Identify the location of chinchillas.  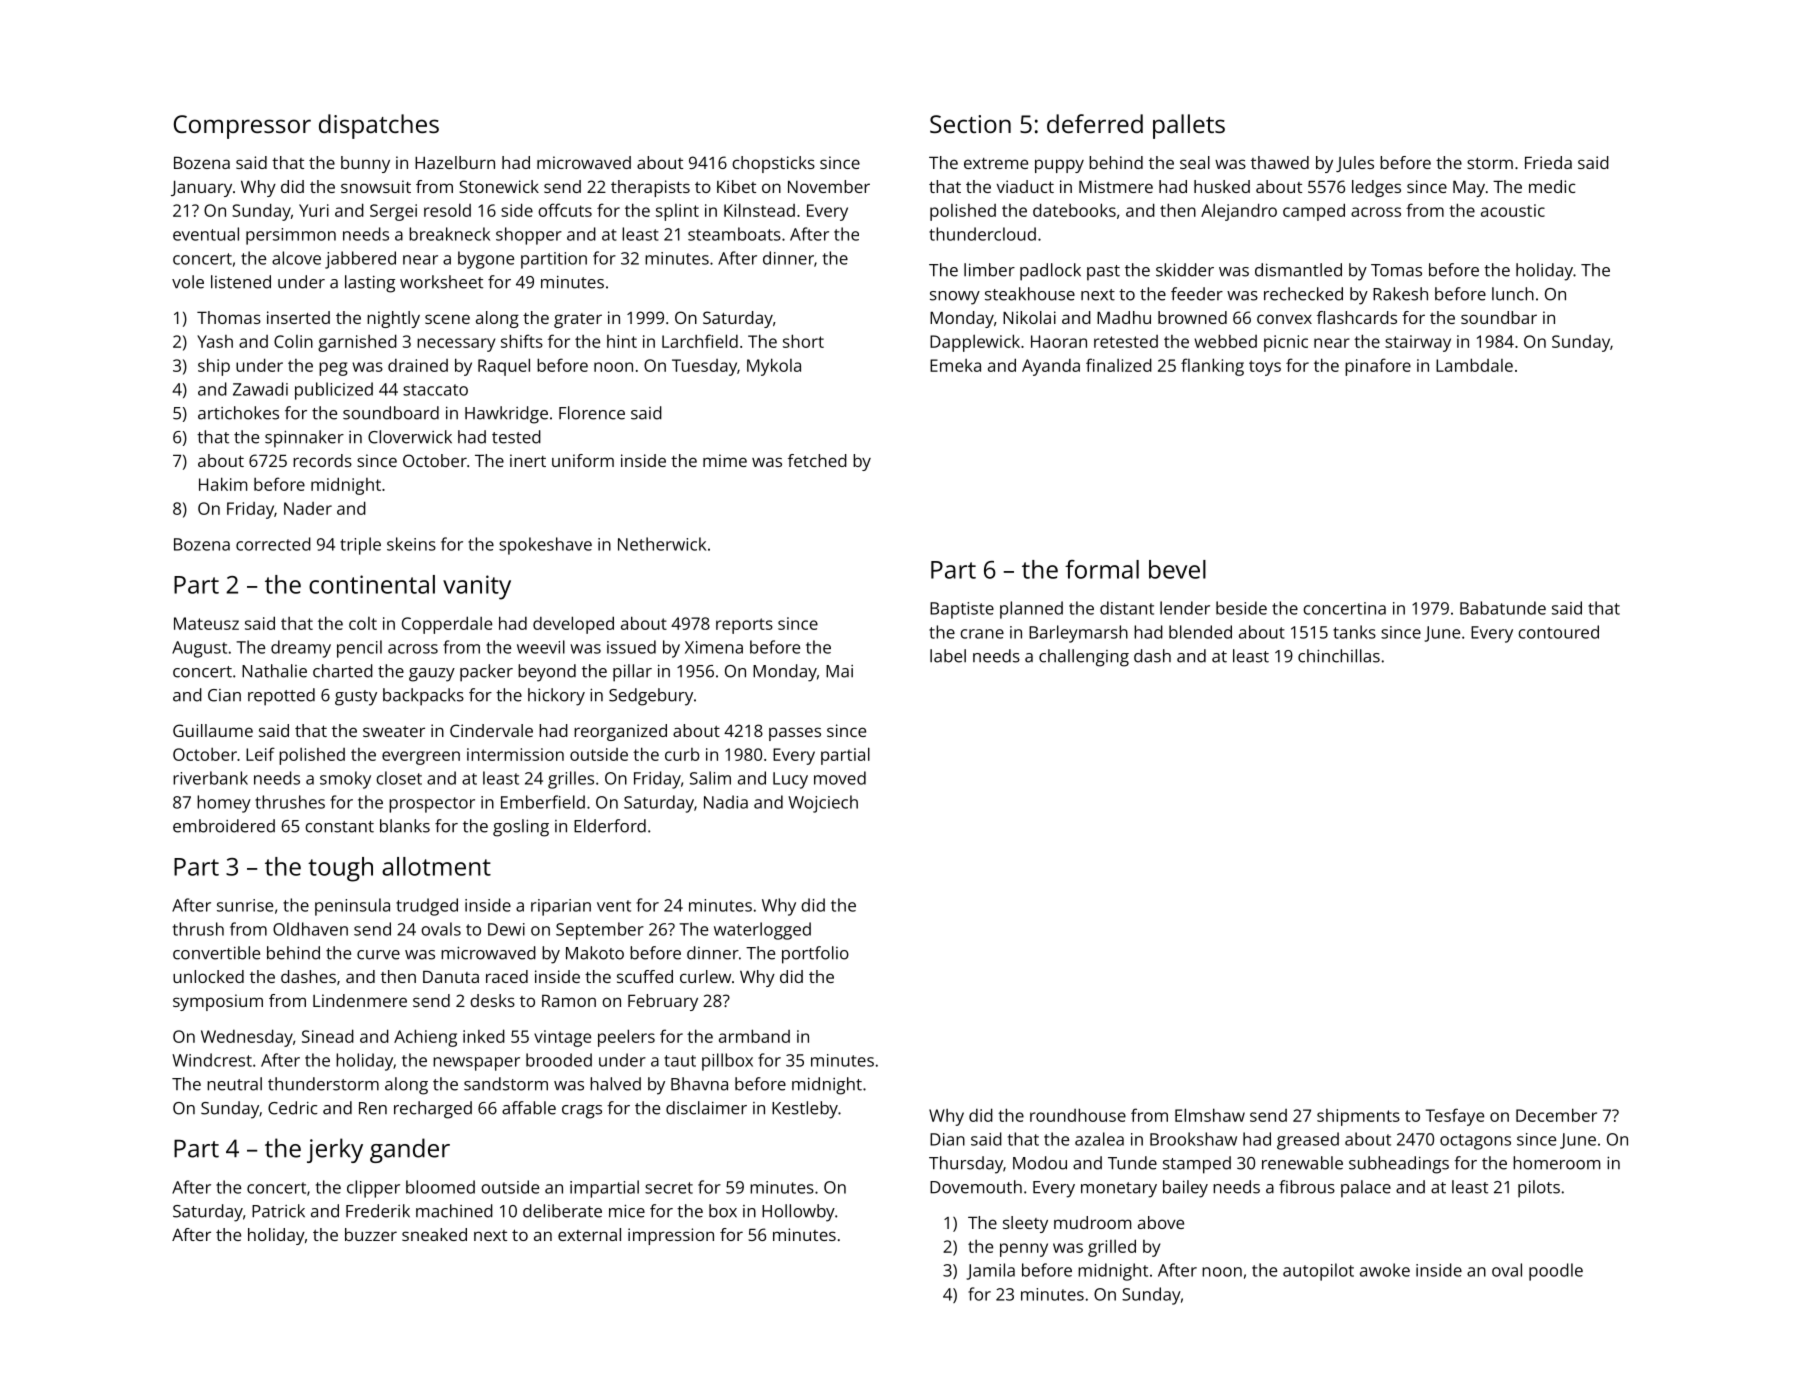
(1339, 656).
